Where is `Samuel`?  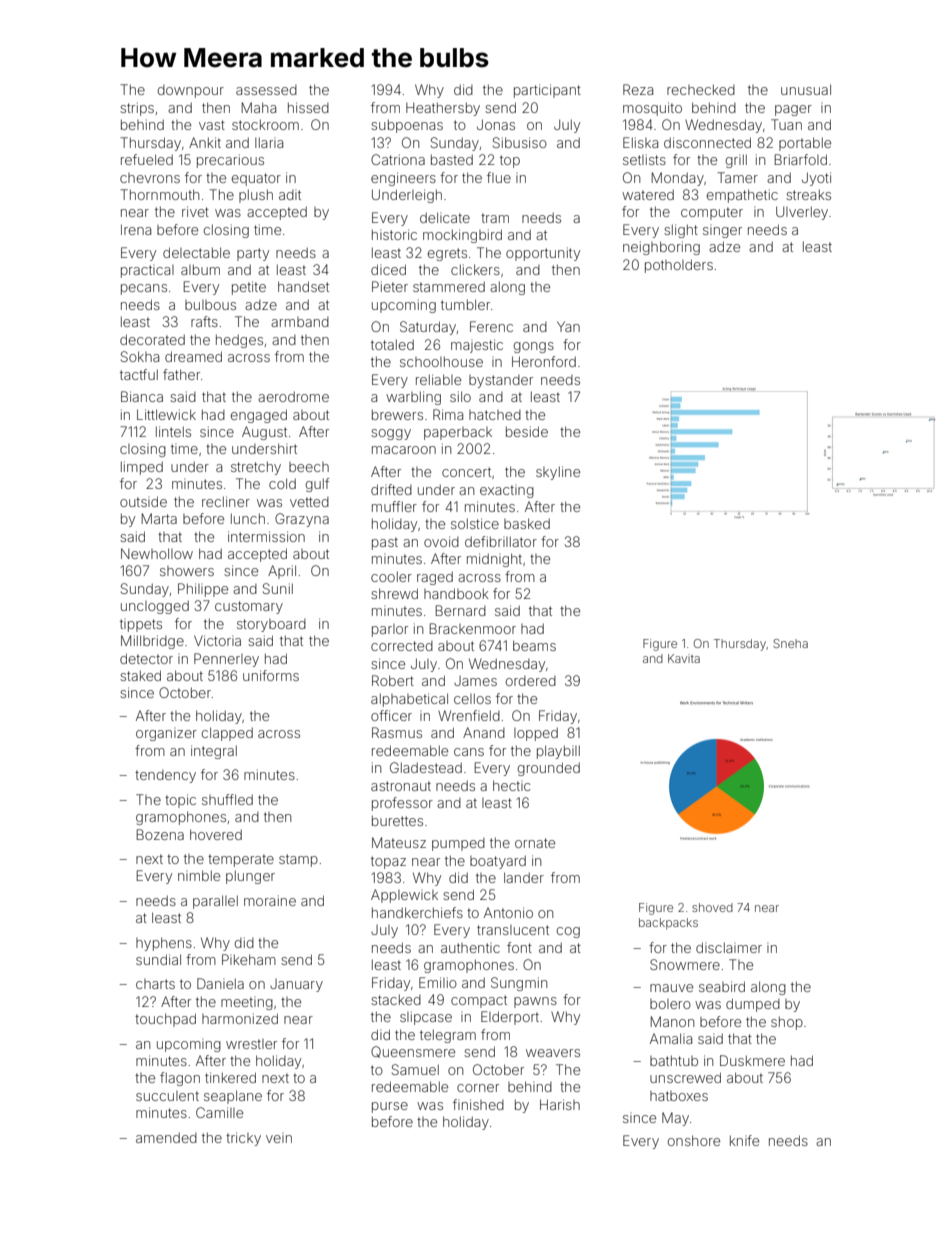 Samuel is located at coordinates (415, 1069).
